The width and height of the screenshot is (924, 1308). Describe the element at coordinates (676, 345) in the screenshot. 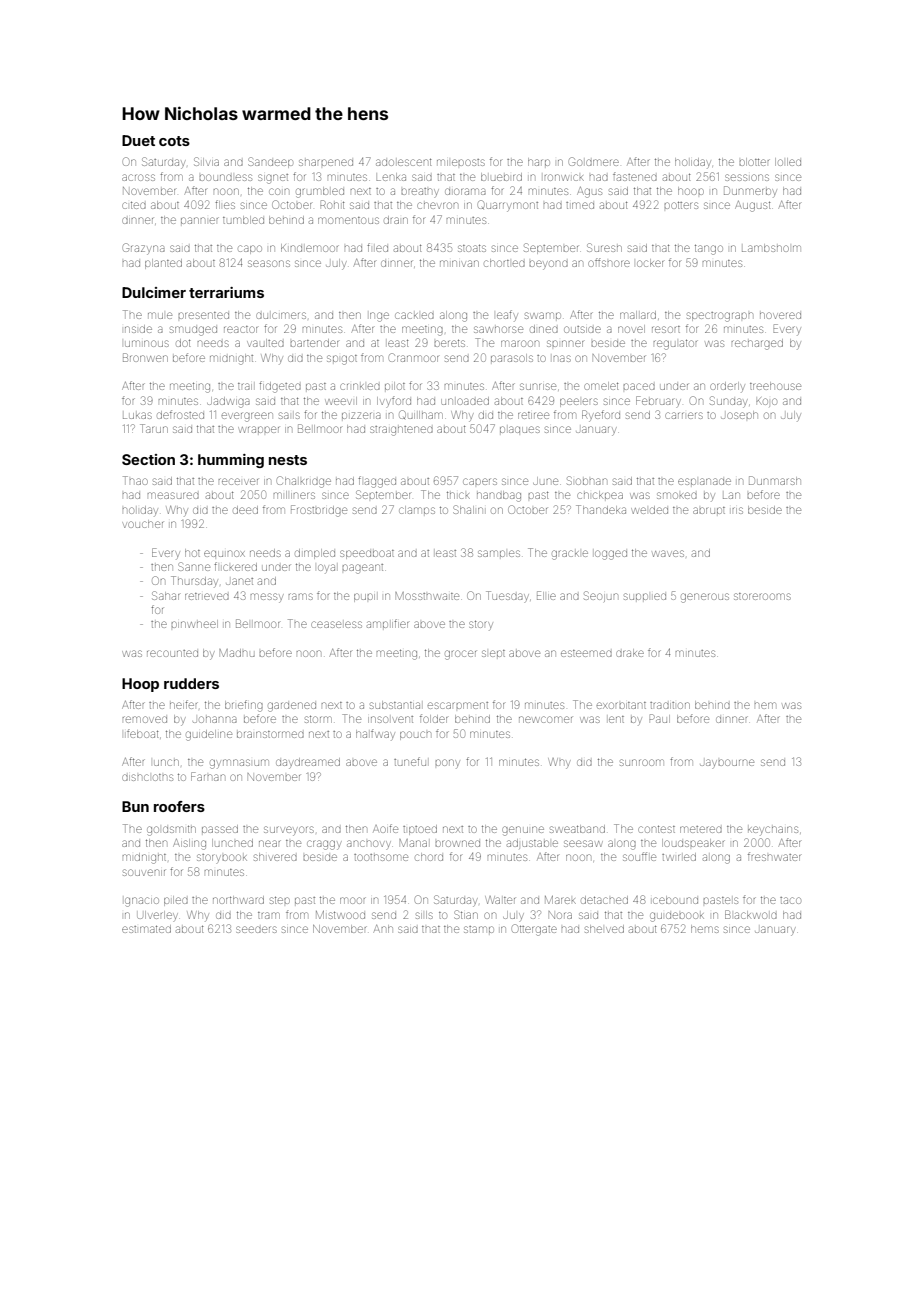

I see `regulator` at that location.
